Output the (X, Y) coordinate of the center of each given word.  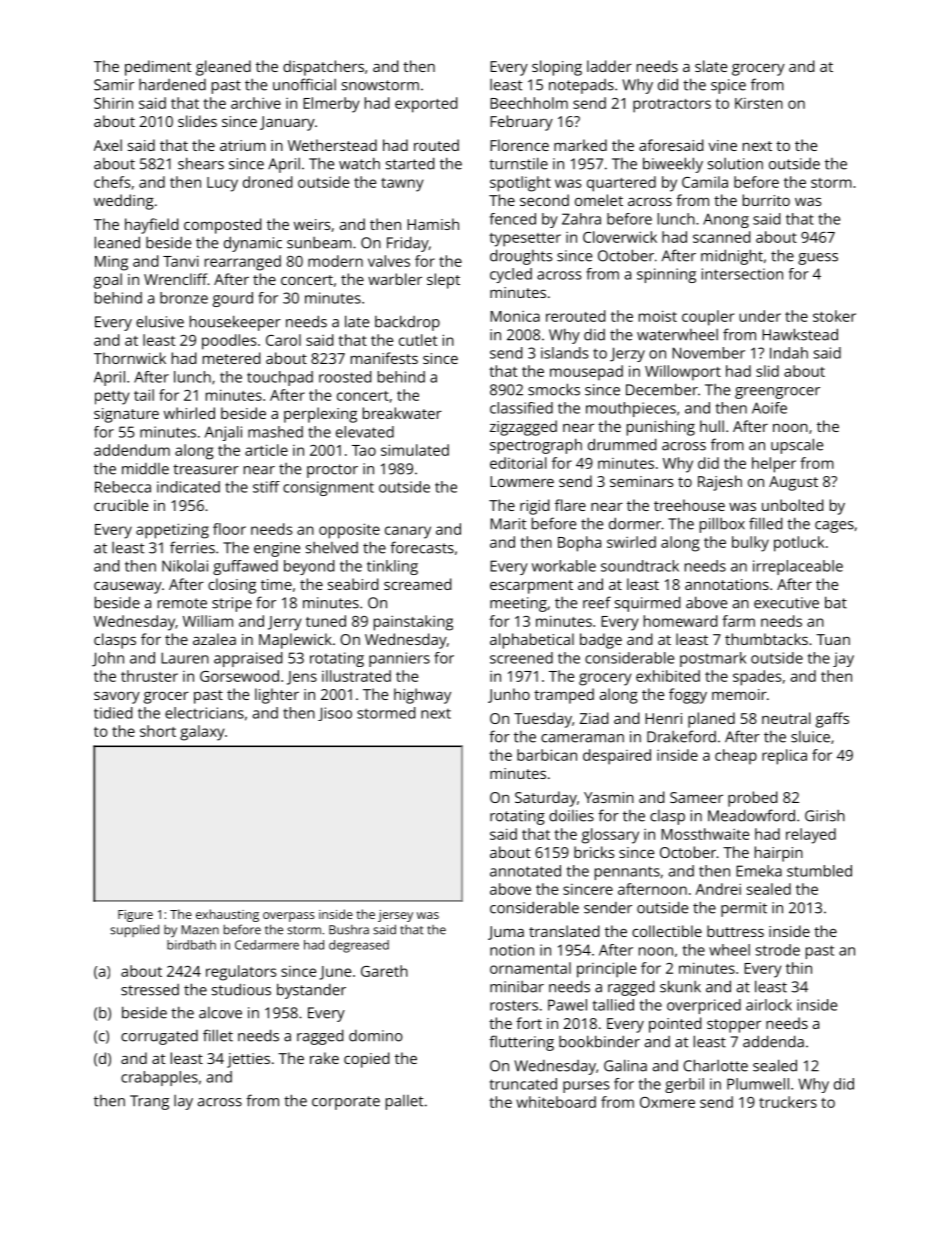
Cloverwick (620, 237)
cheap (736, 757)
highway (422, 696)
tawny (402, 185)
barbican (547, 755)
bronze (184, 298)
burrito (766, 200)
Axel (108, 145)
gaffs (832, 720)
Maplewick (295, 641)
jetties (248, 1060)
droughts (521, 257)
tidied (113, 713)
